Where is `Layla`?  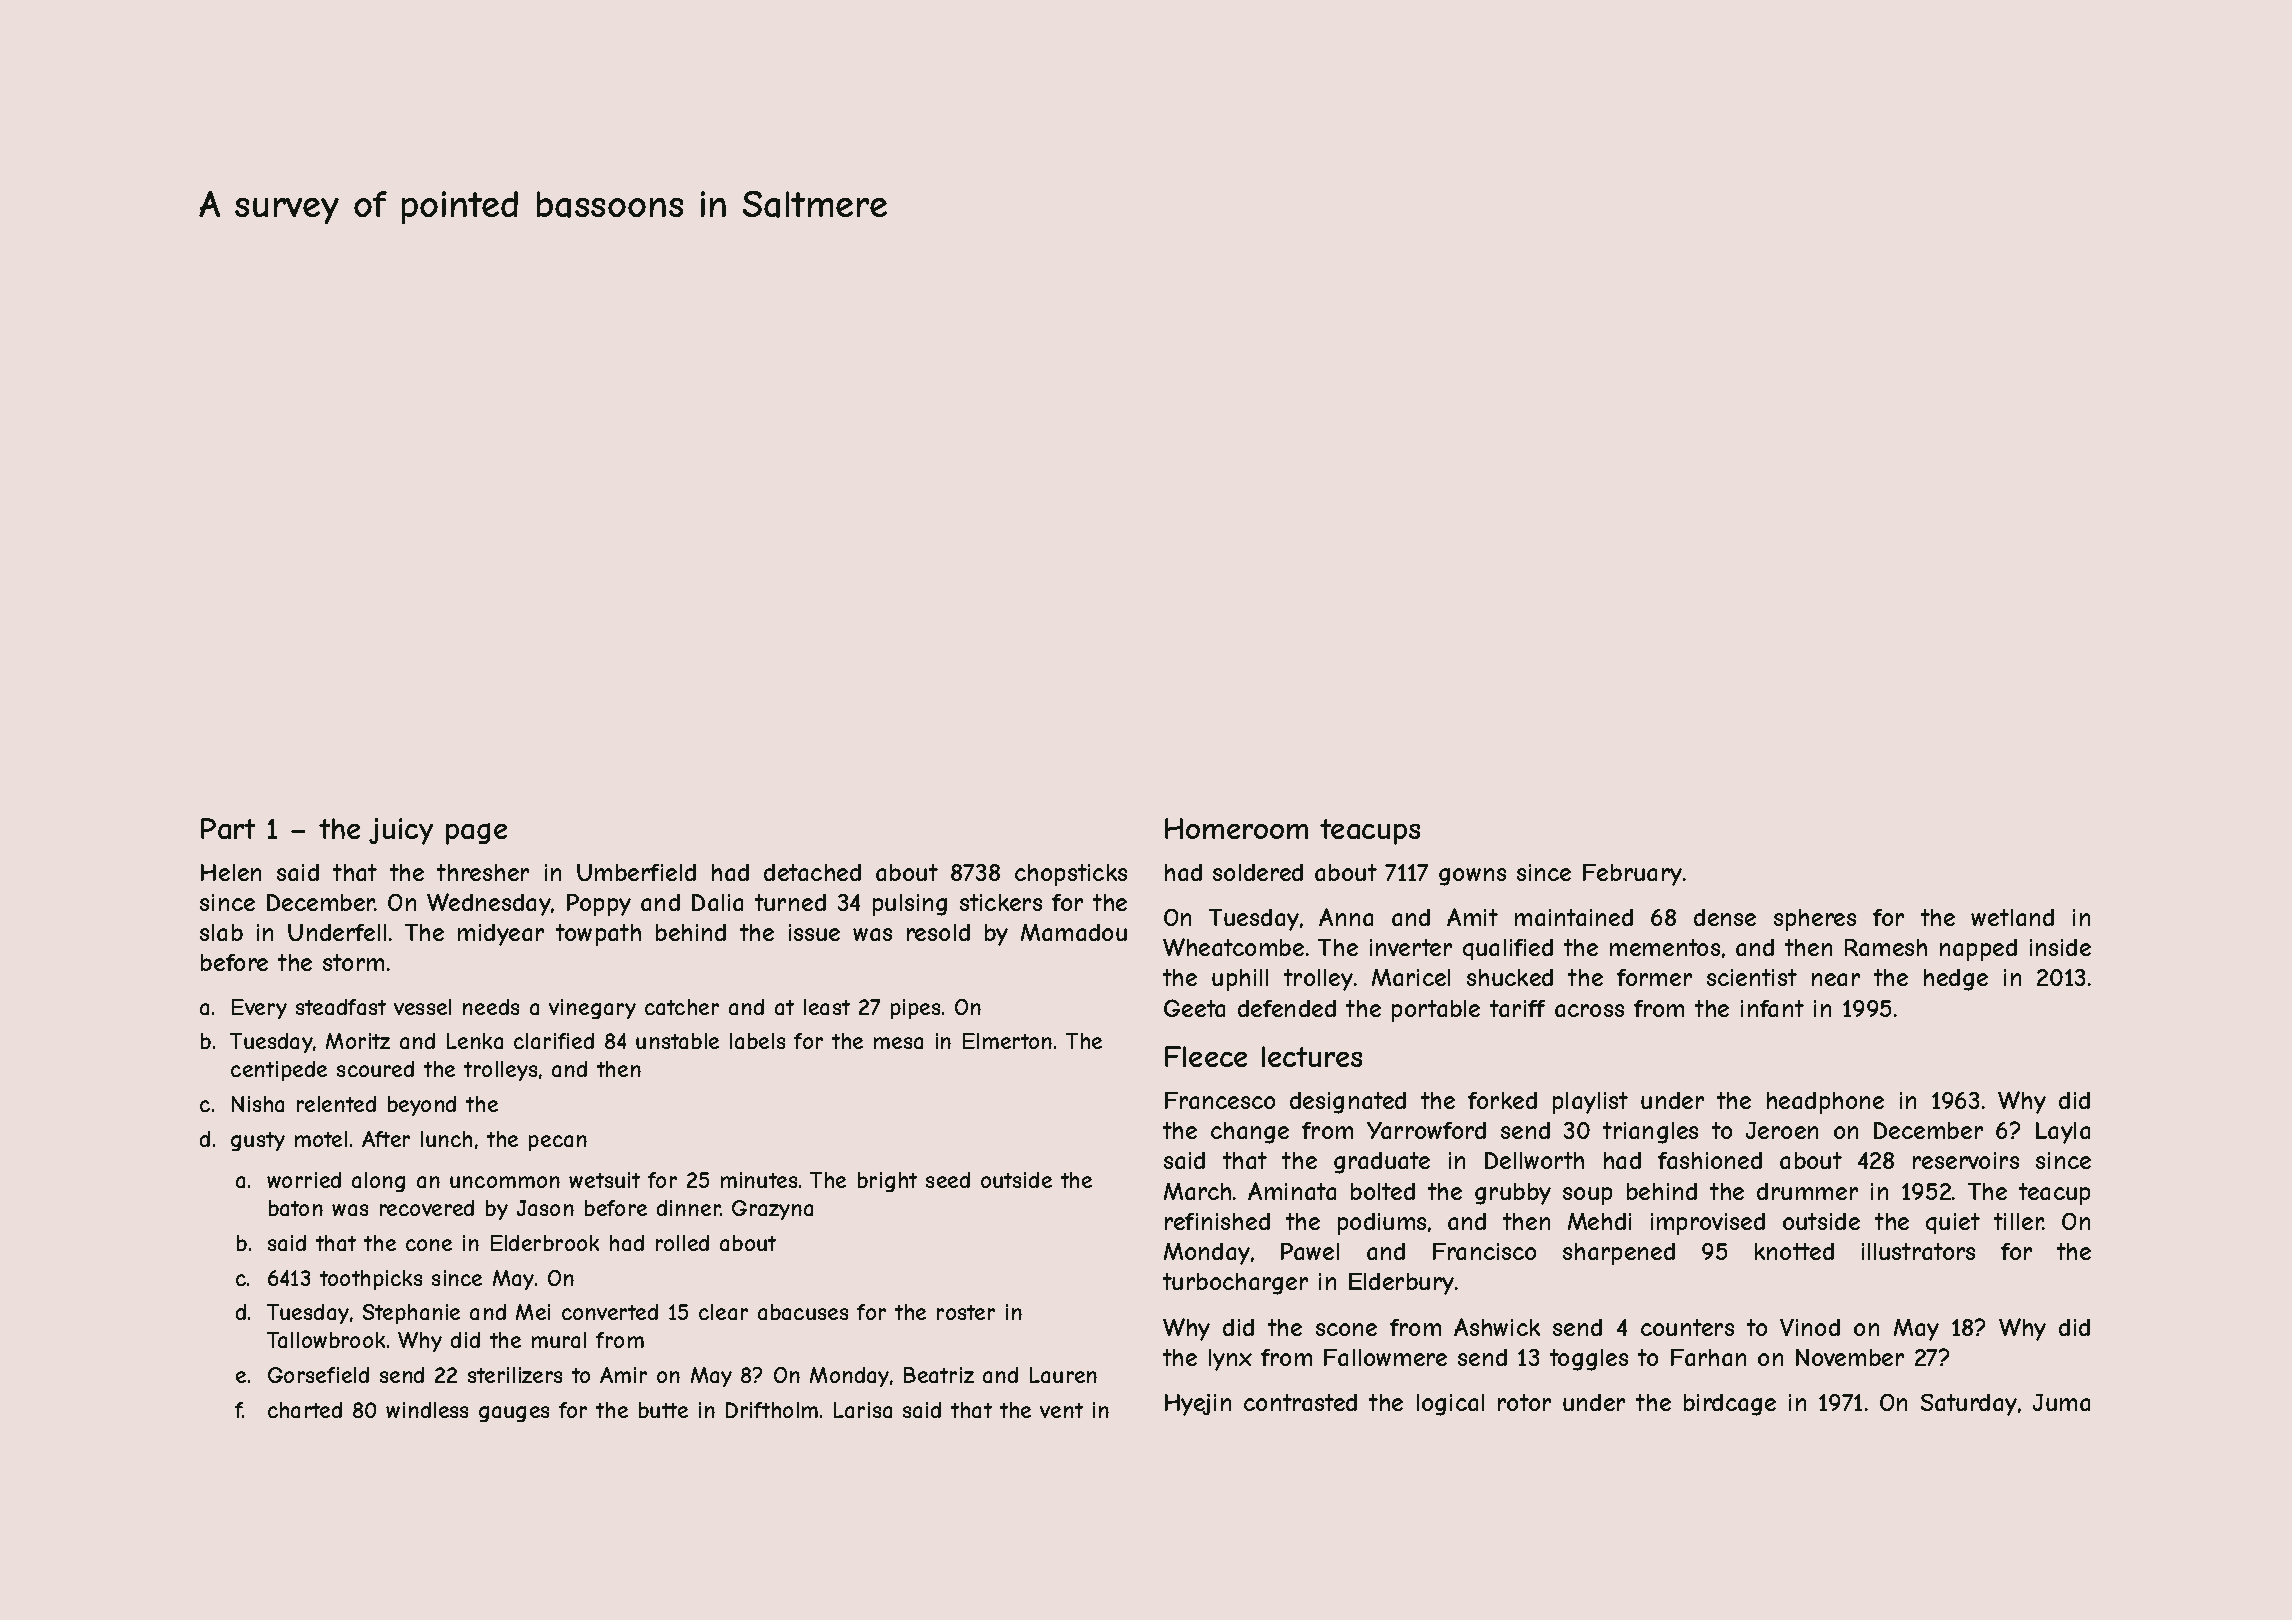
Layla is located at coordinates (2063, 1133).
